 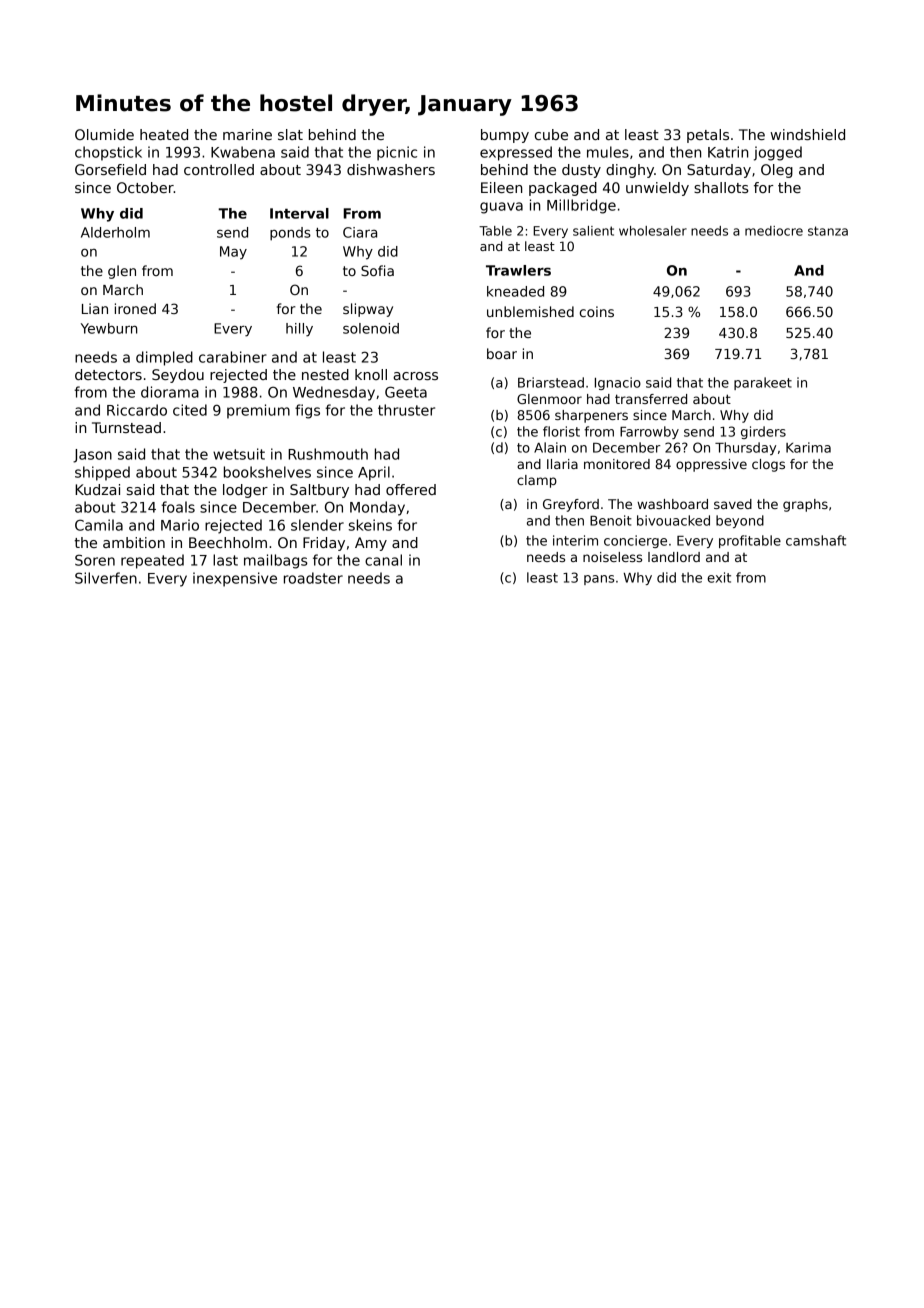 What do you see at coordinates (828, 231) in the page?
I see `stanza` at bounding box center [828, 231].
